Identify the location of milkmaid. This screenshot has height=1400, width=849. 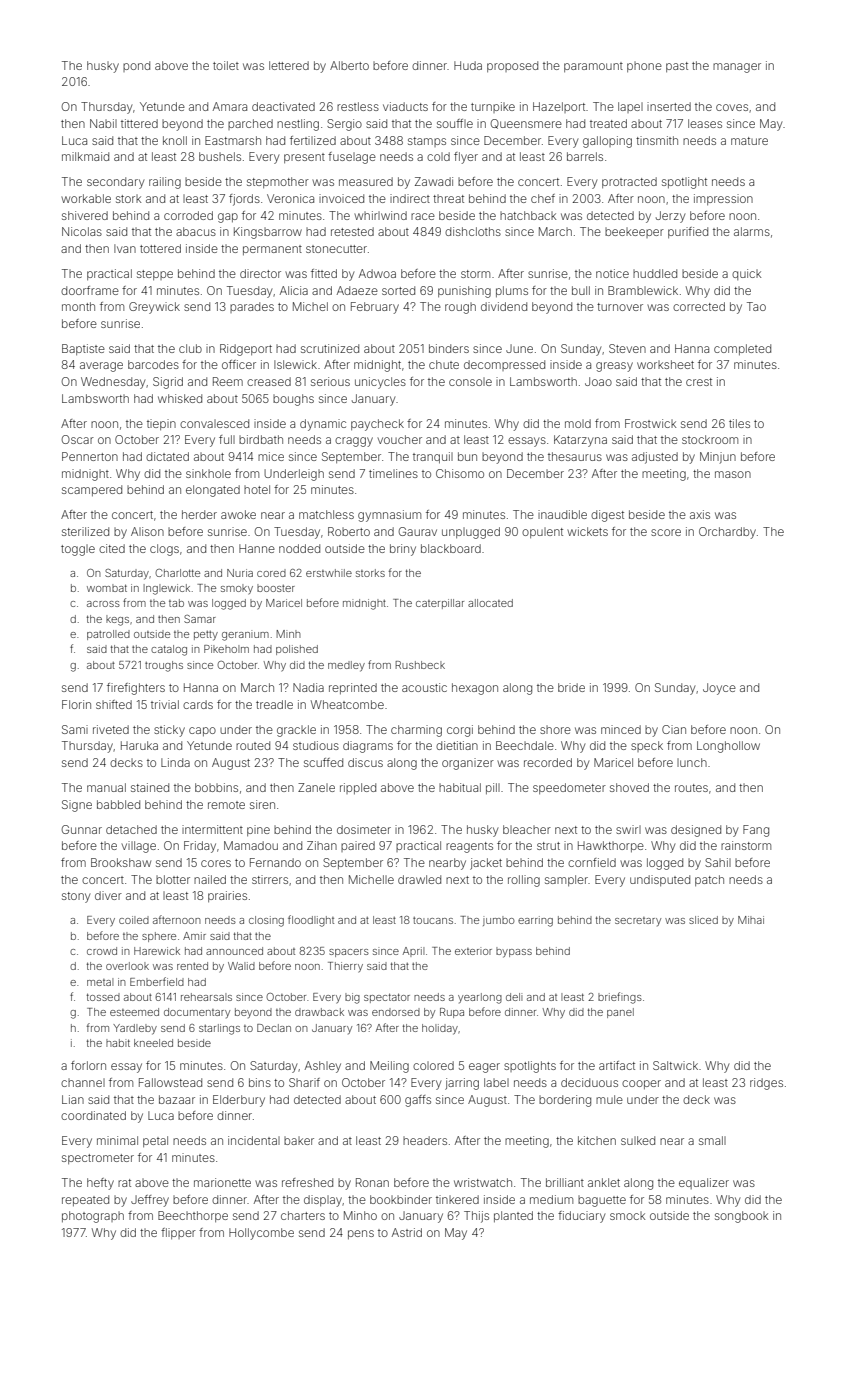
(85, 156).
